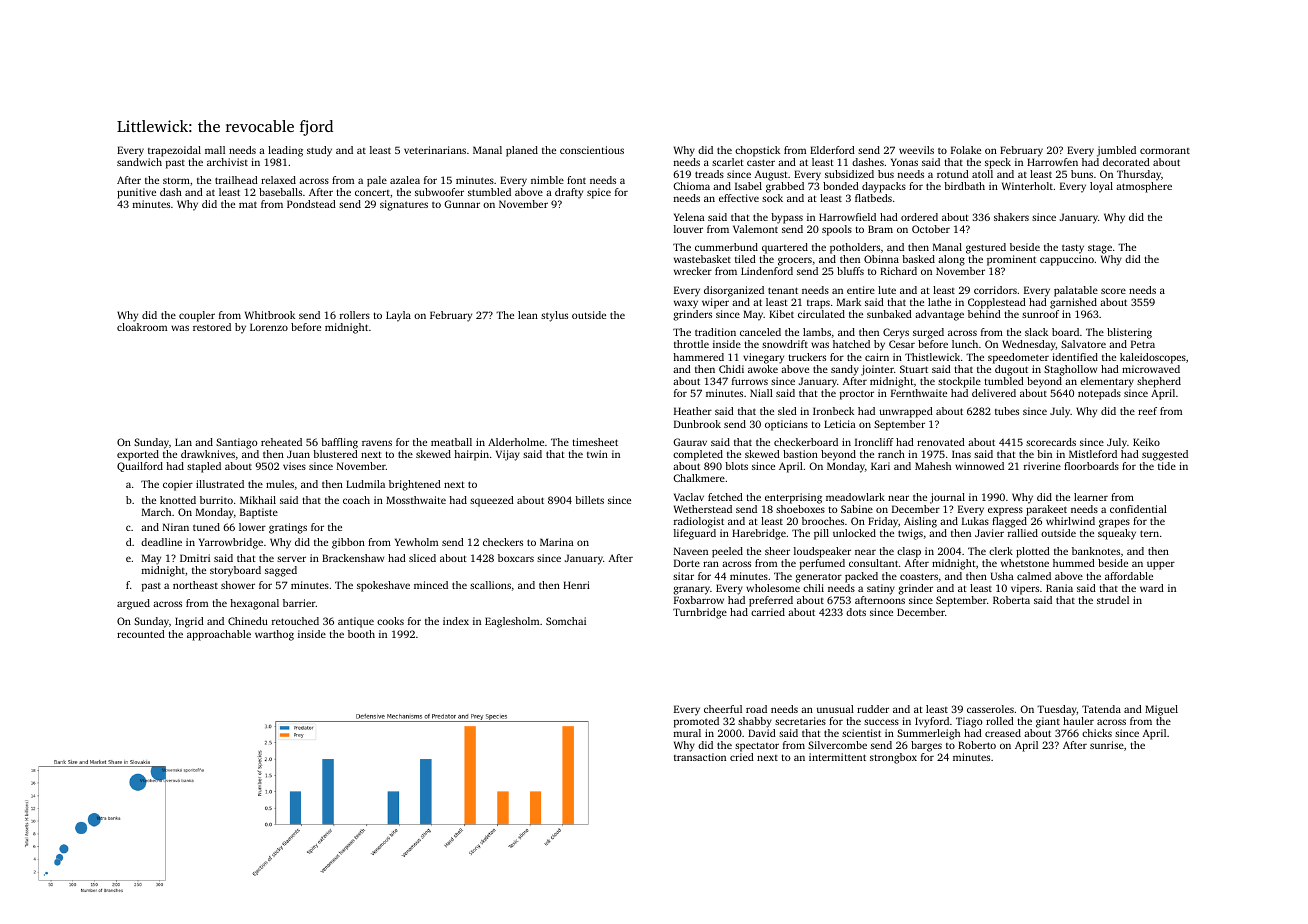  Describe the element at coordinates (281, 442) in the screenshot. I see `reheated` at that location.
